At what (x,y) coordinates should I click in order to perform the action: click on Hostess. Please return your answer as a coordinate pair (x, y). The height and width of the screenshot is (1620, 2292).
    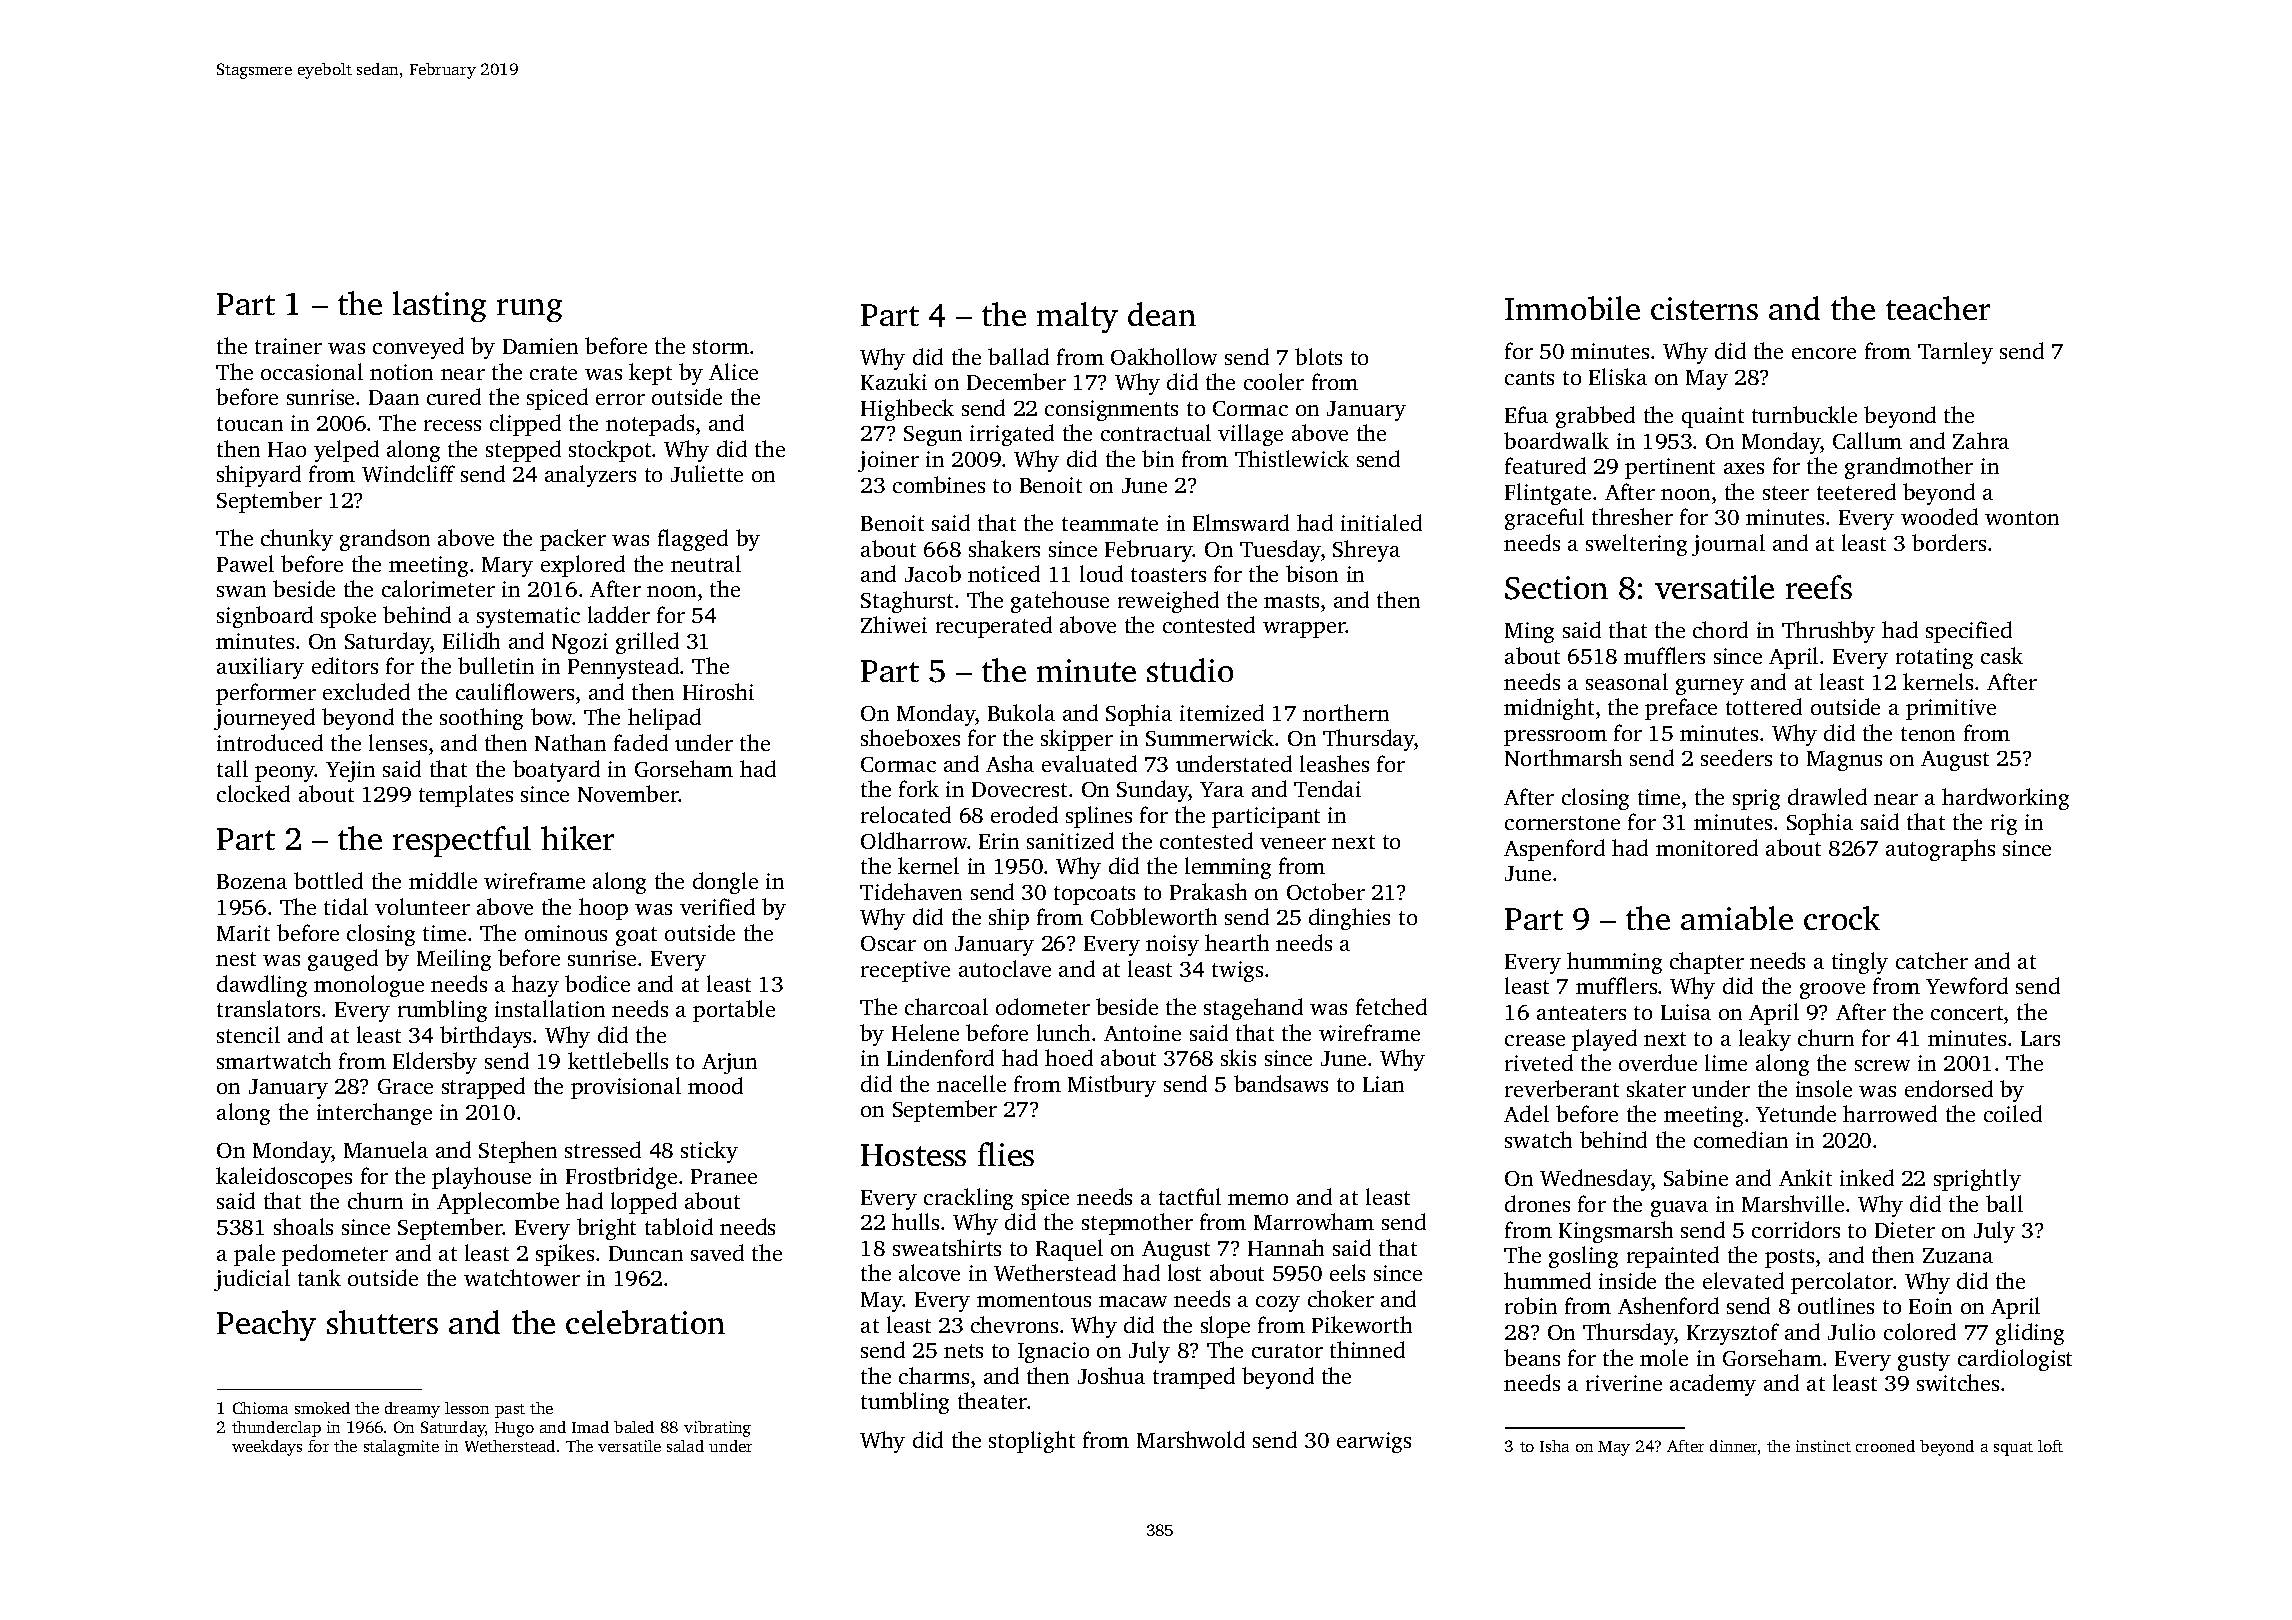
    Looking at the image, I should click on (913, 1155).
